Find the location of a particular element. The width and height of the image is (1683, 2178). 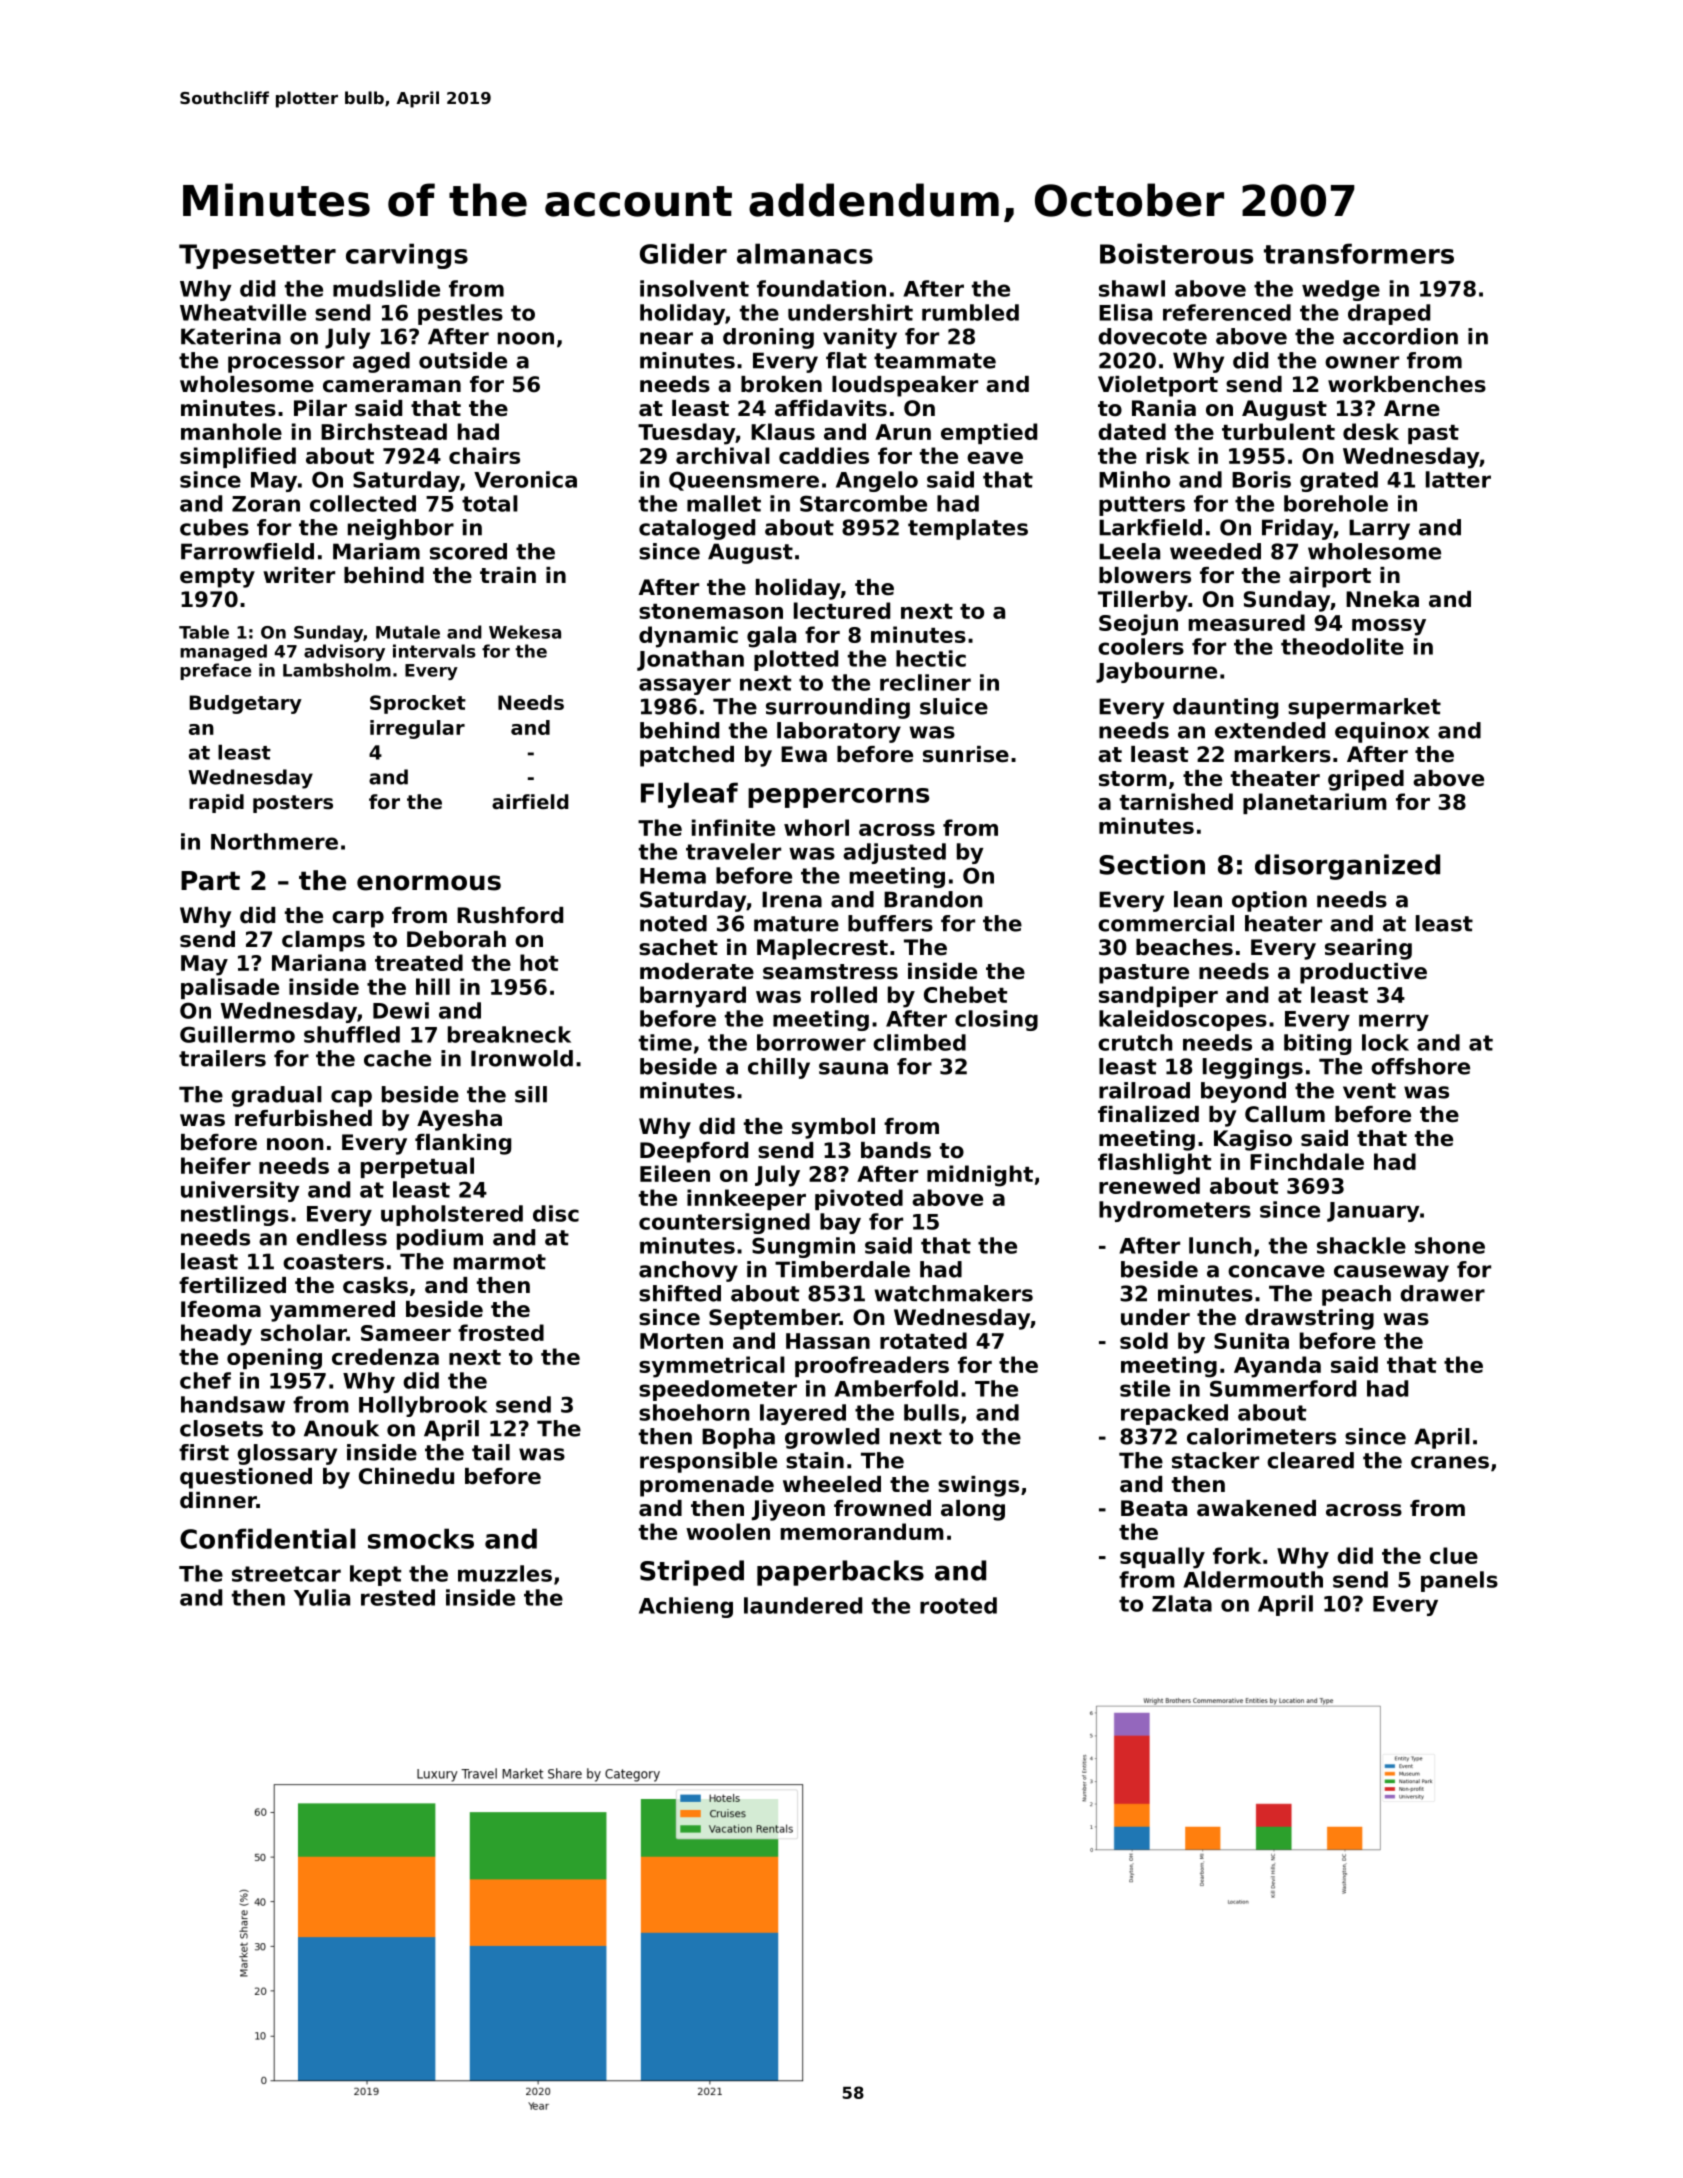

weeded is located at coordinates (1215, 551).
